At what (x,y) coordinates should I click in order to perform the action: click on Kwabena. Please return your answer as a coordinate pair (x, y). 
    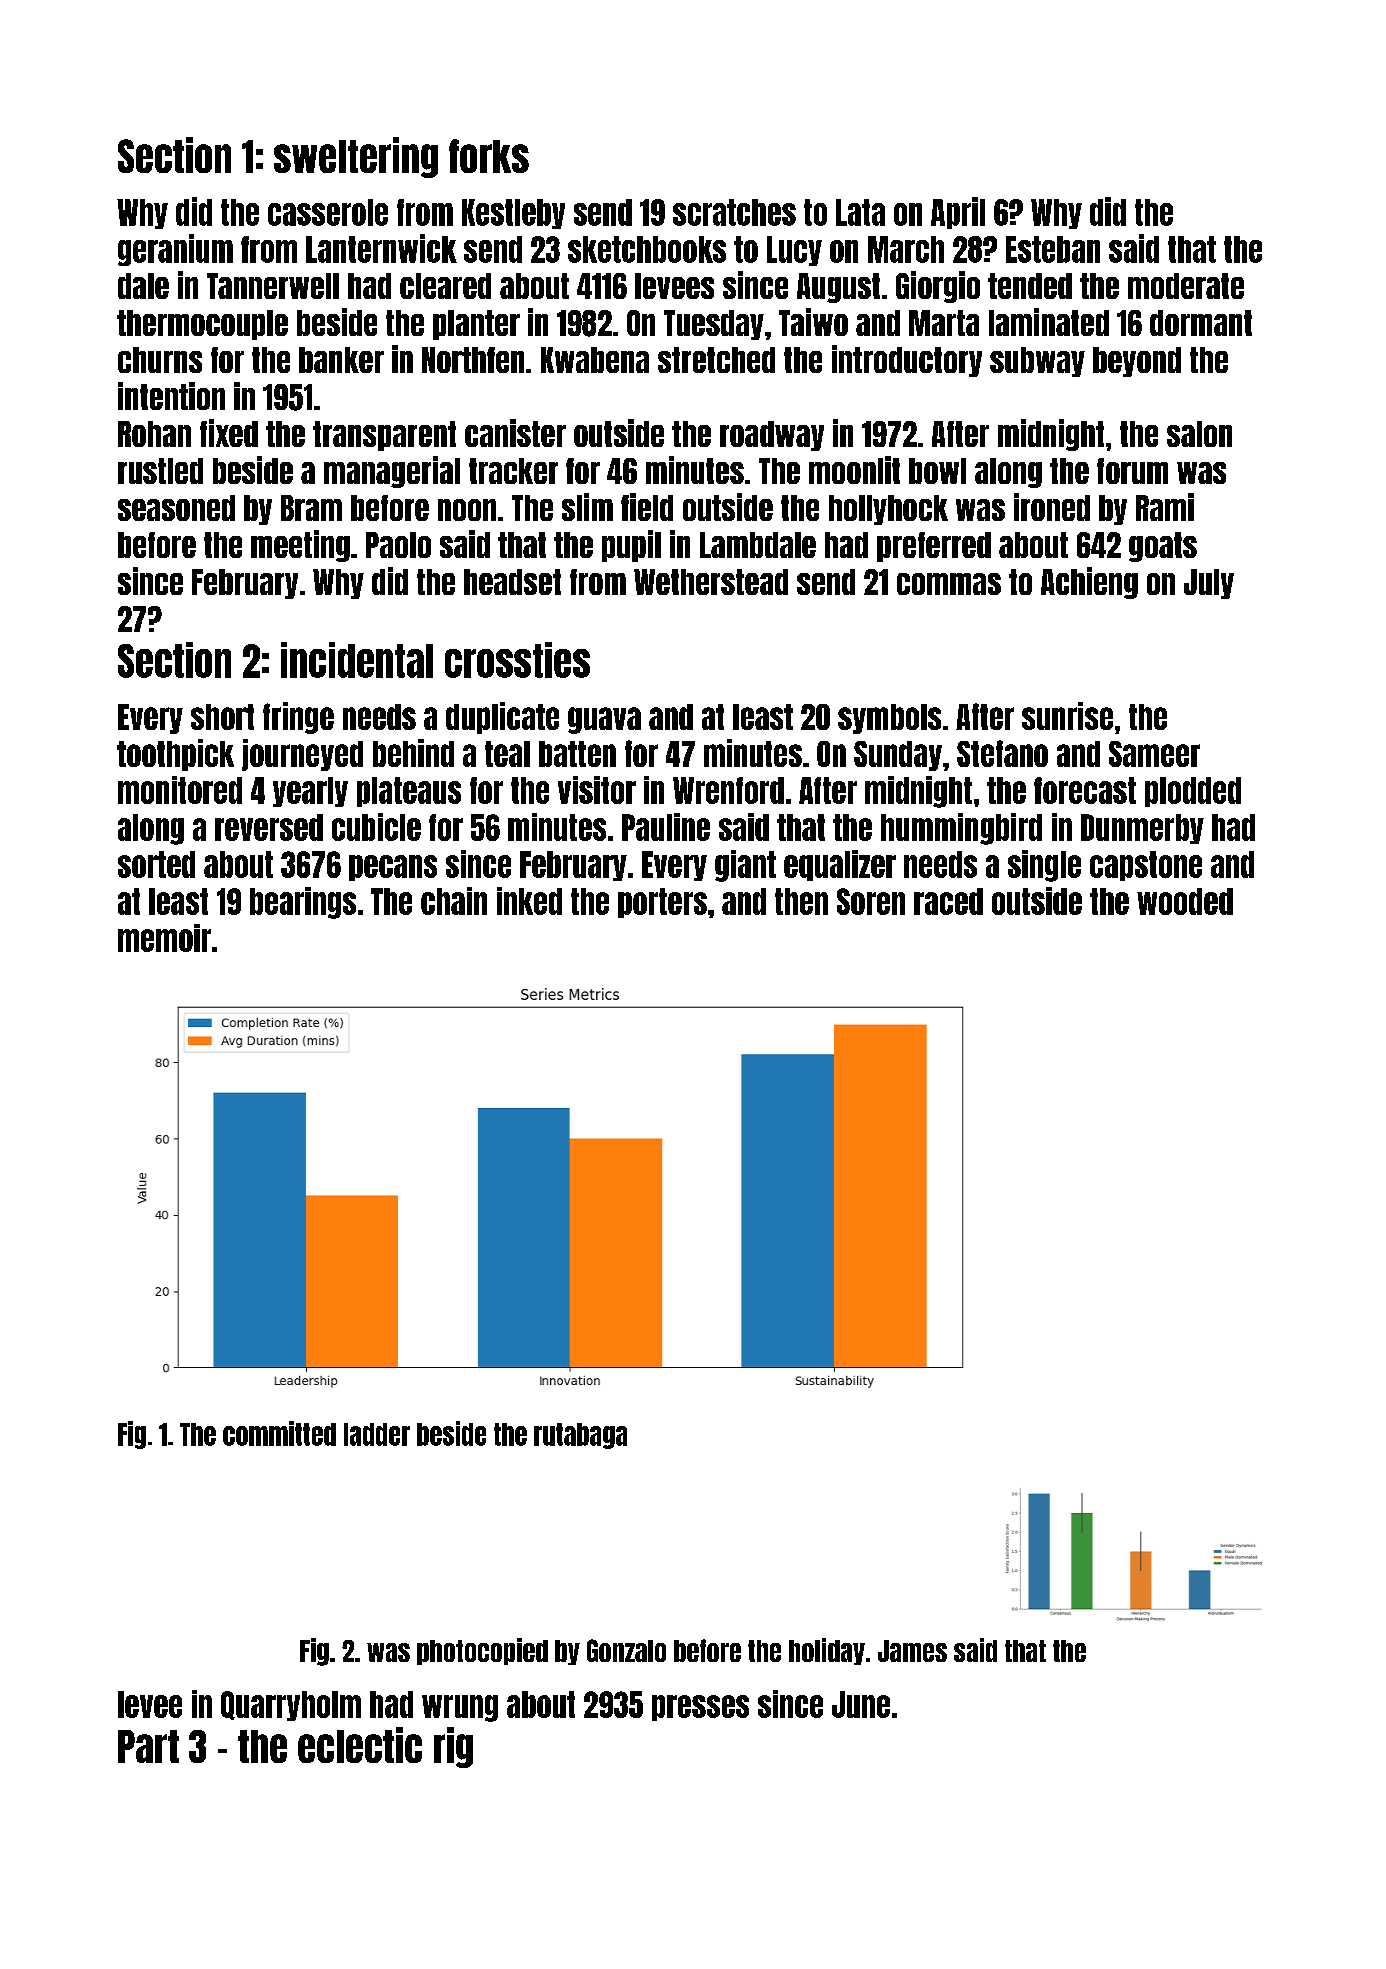
    Looking at the image, I should click on (595, 360).
